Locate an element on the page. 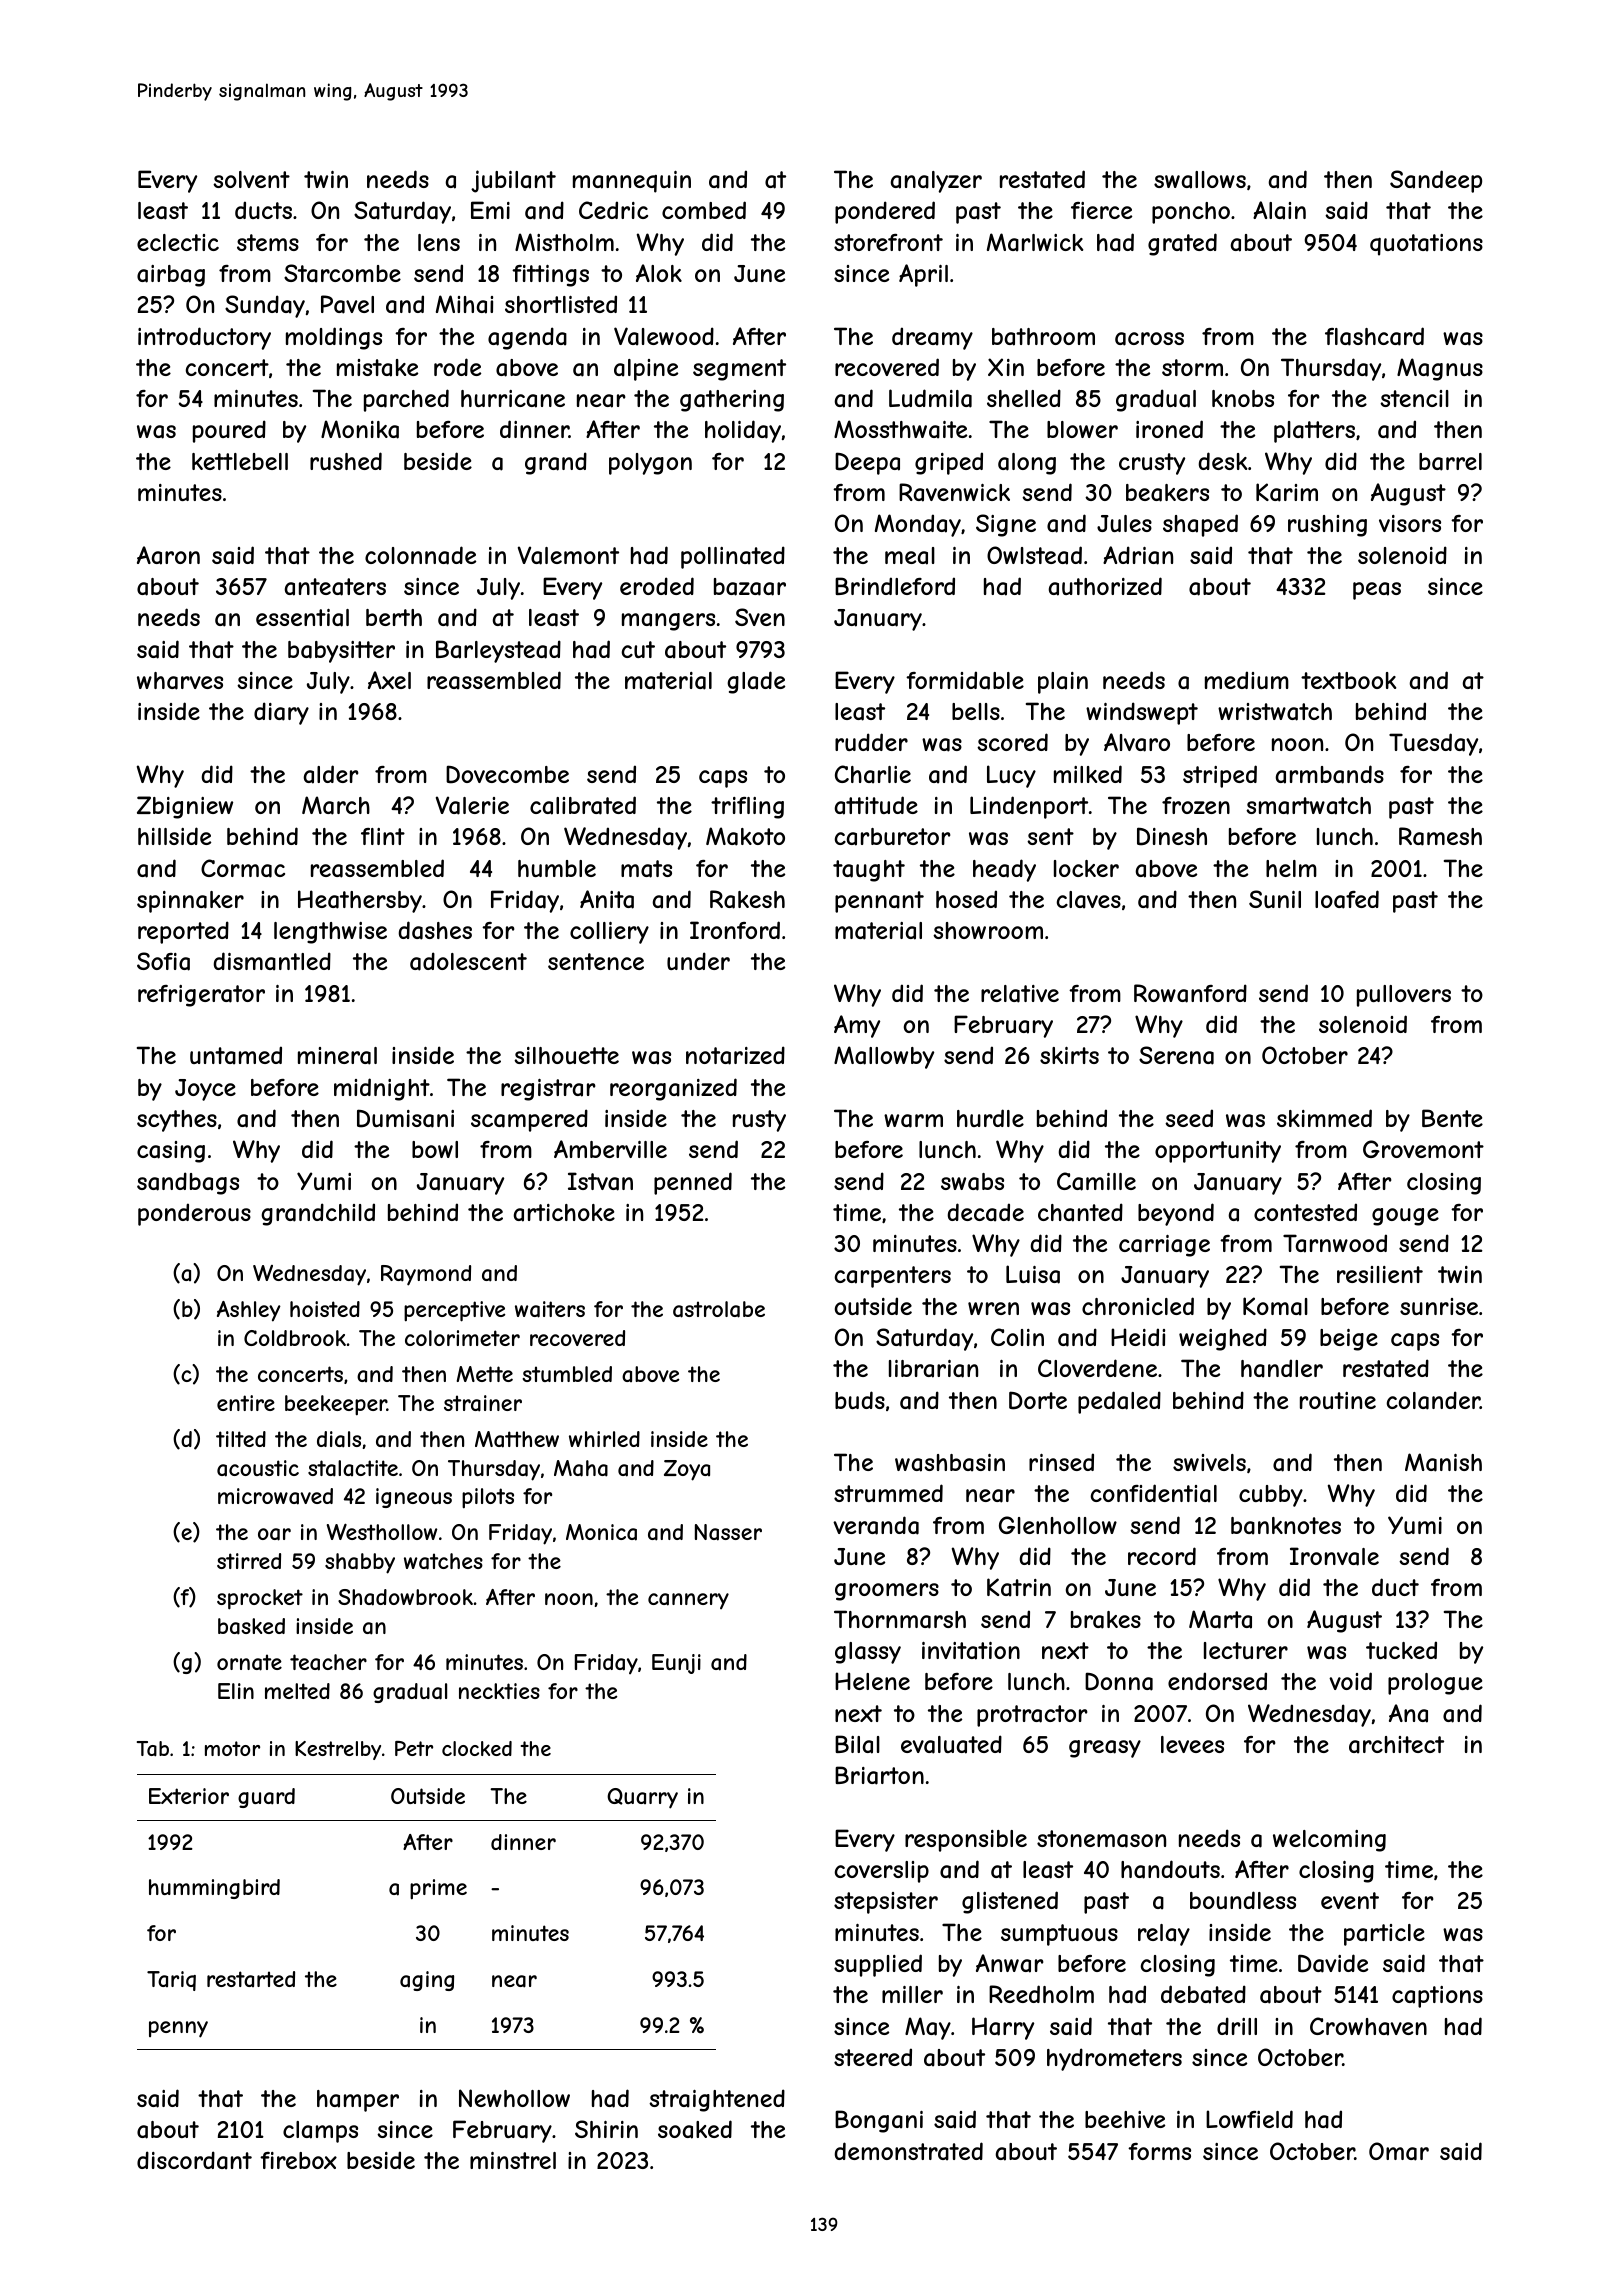  Exterior is located at coordinates (189, 1796).
